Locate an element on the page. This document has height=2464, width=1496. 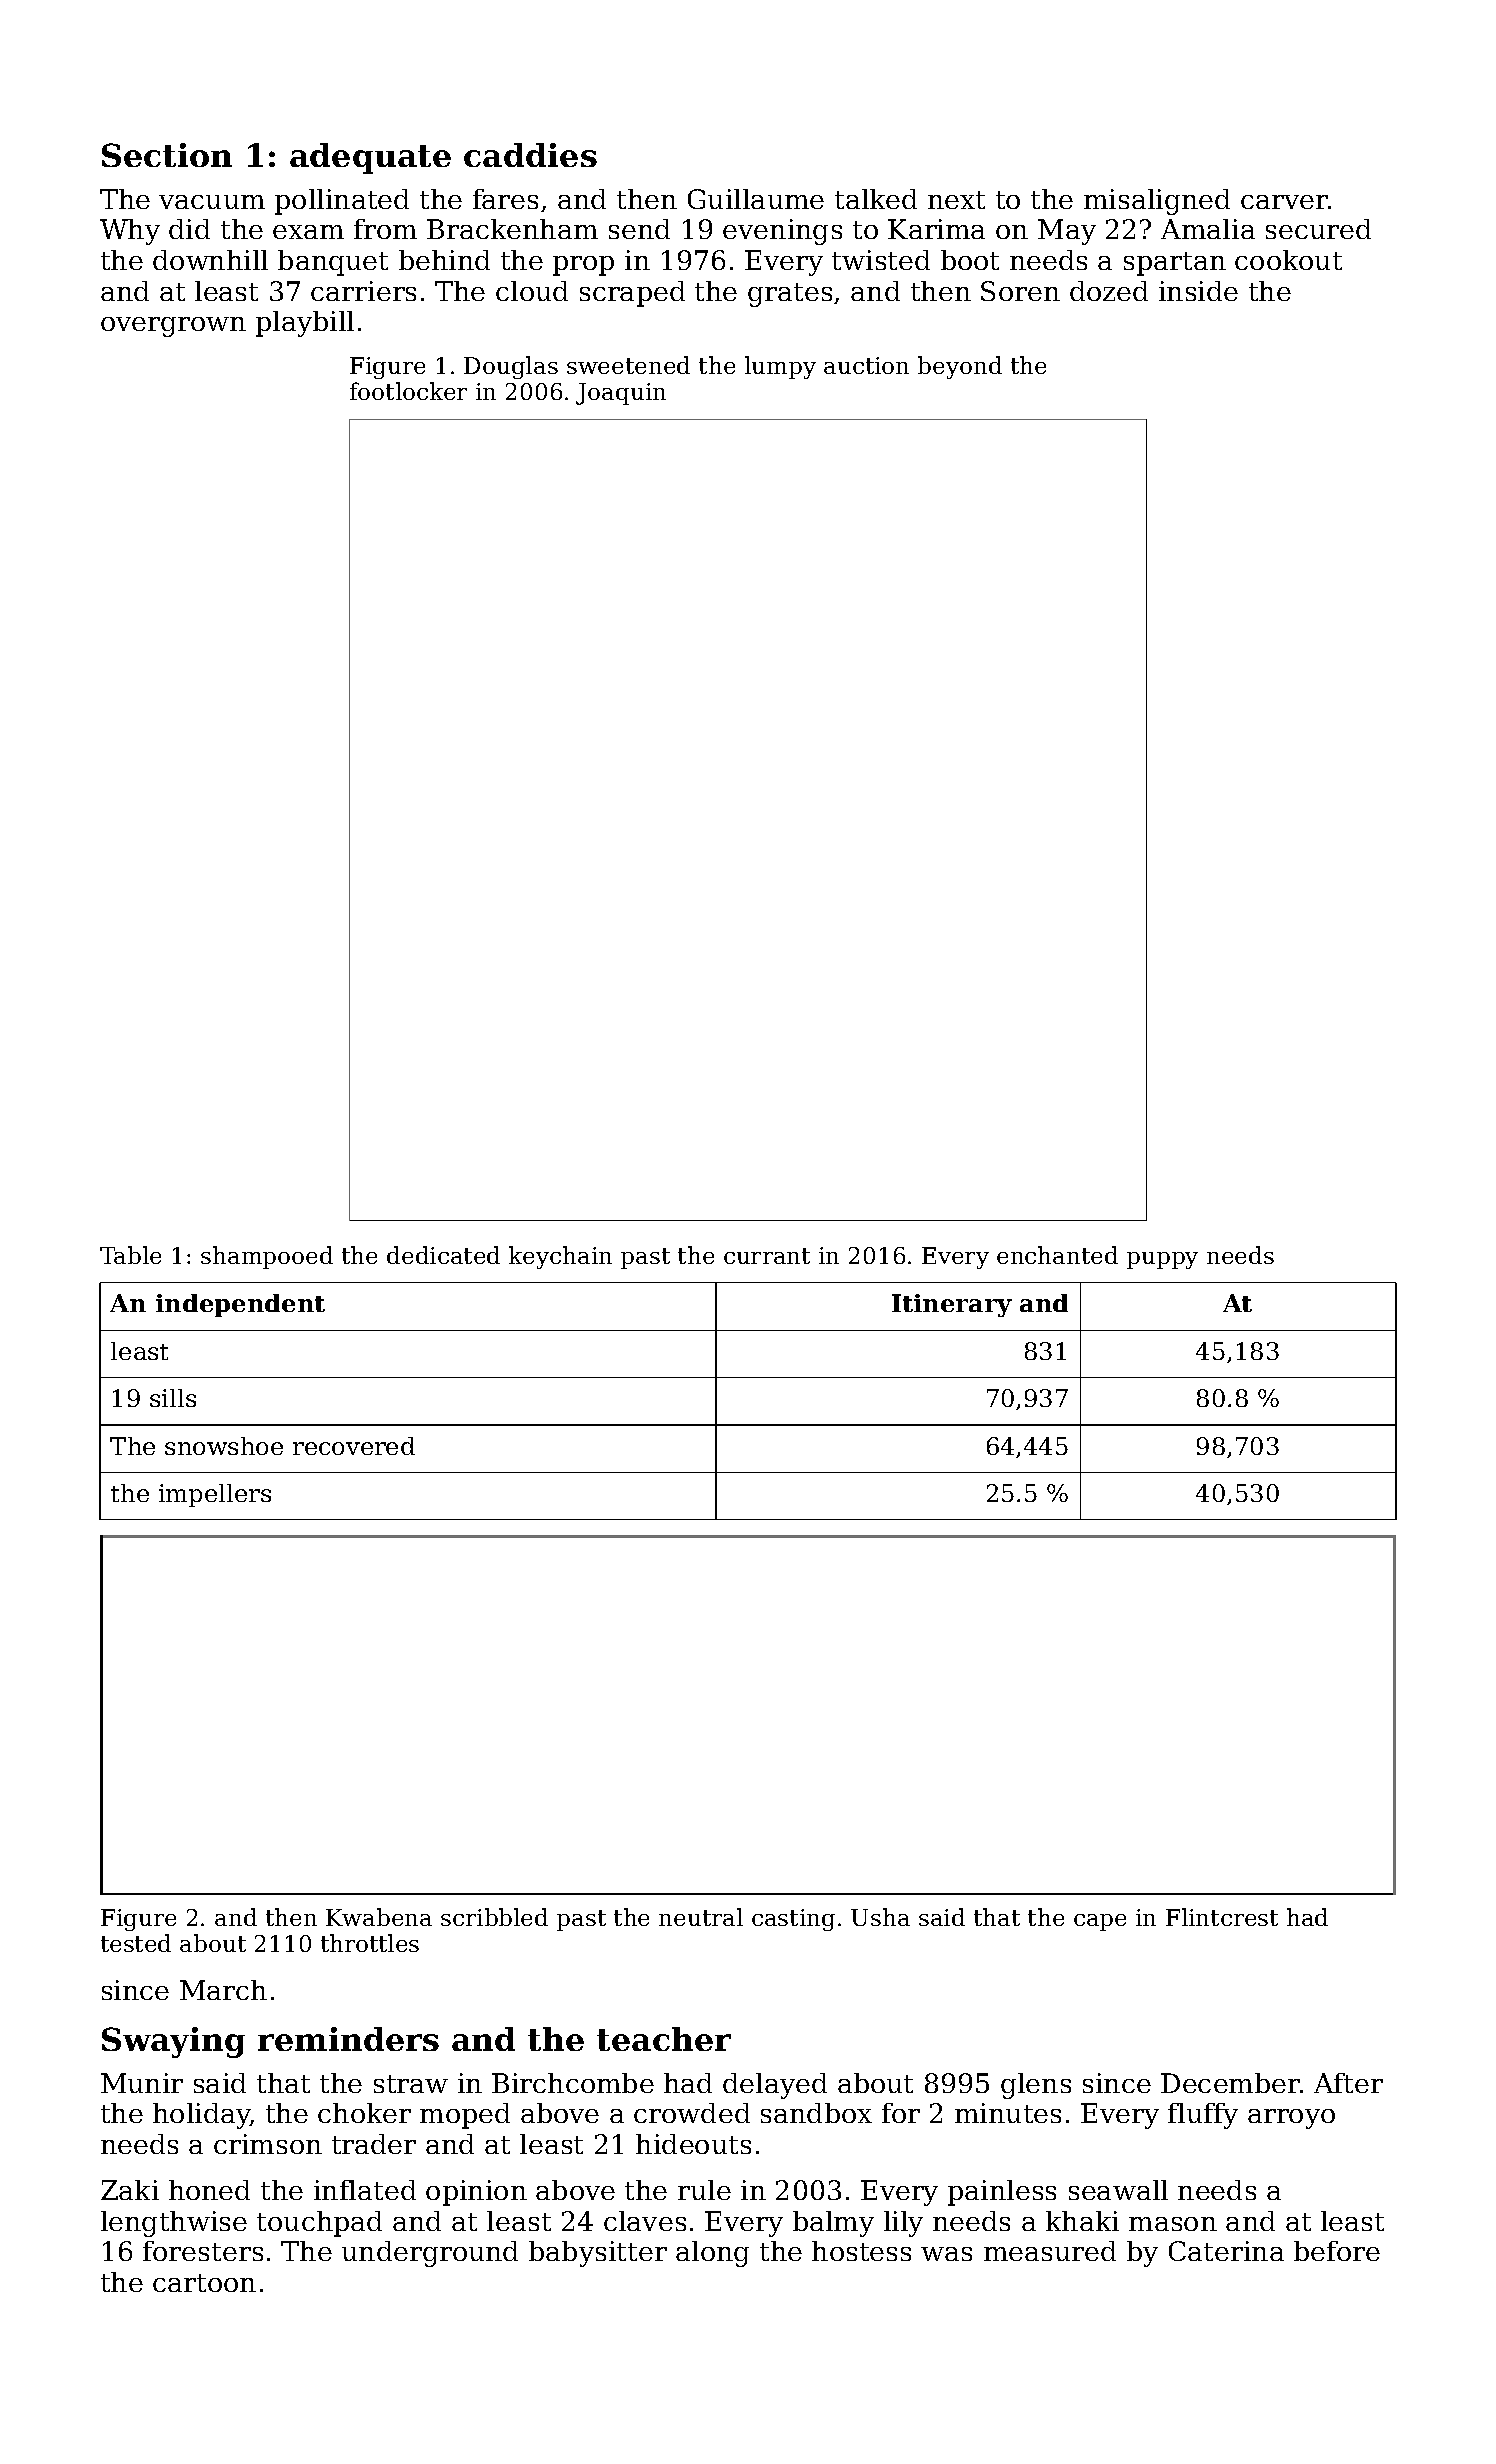
cartoon is located at coordinates (204, 2283).
